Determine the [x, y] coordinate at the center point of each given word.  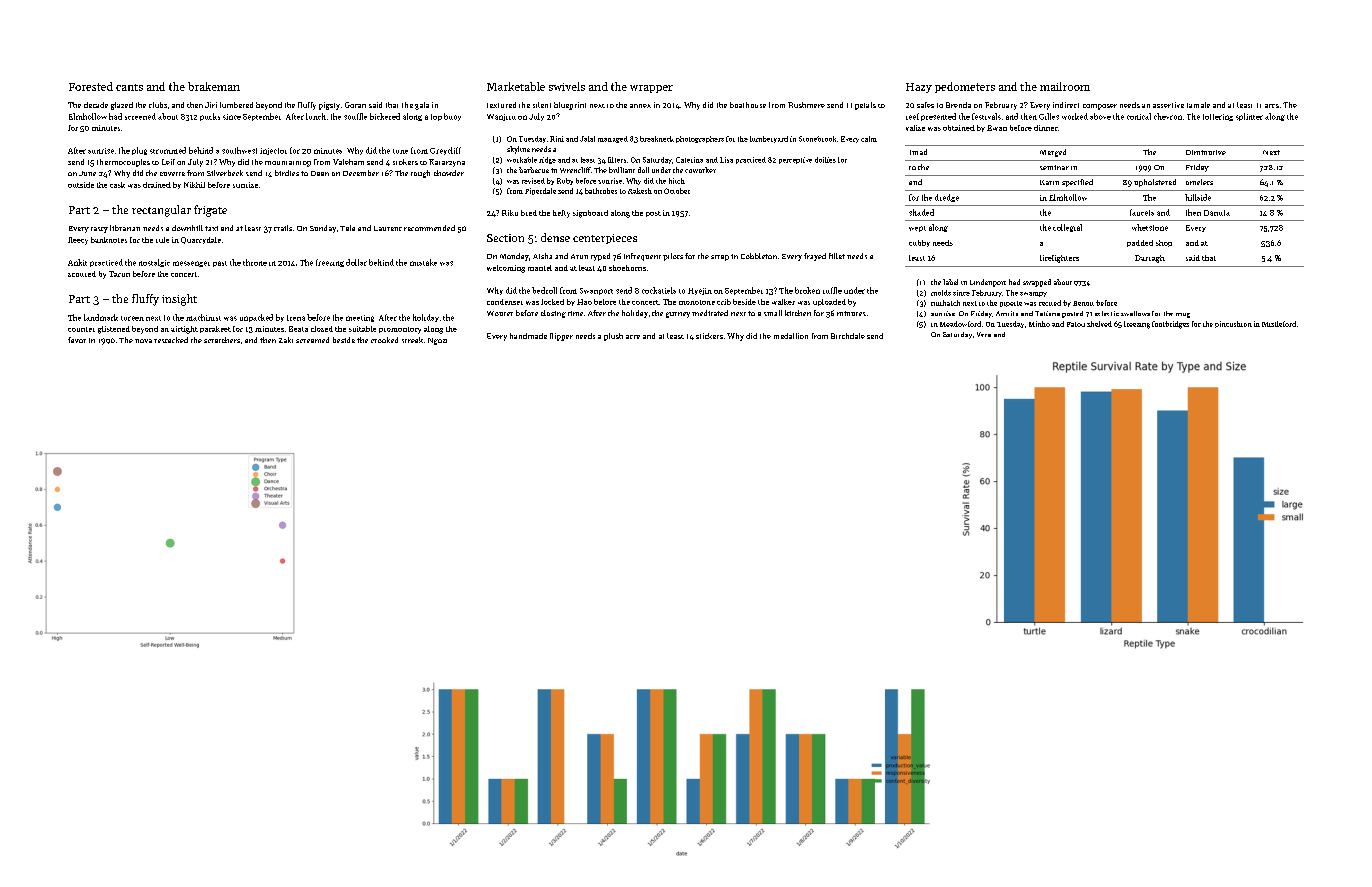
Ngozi [437, 341]
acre [633, 337]
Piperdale [540, 191]
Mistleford [1279, 324]
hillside [1198, 197]
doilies [825, 160]
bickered [385, 116]
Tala [347, 228]
